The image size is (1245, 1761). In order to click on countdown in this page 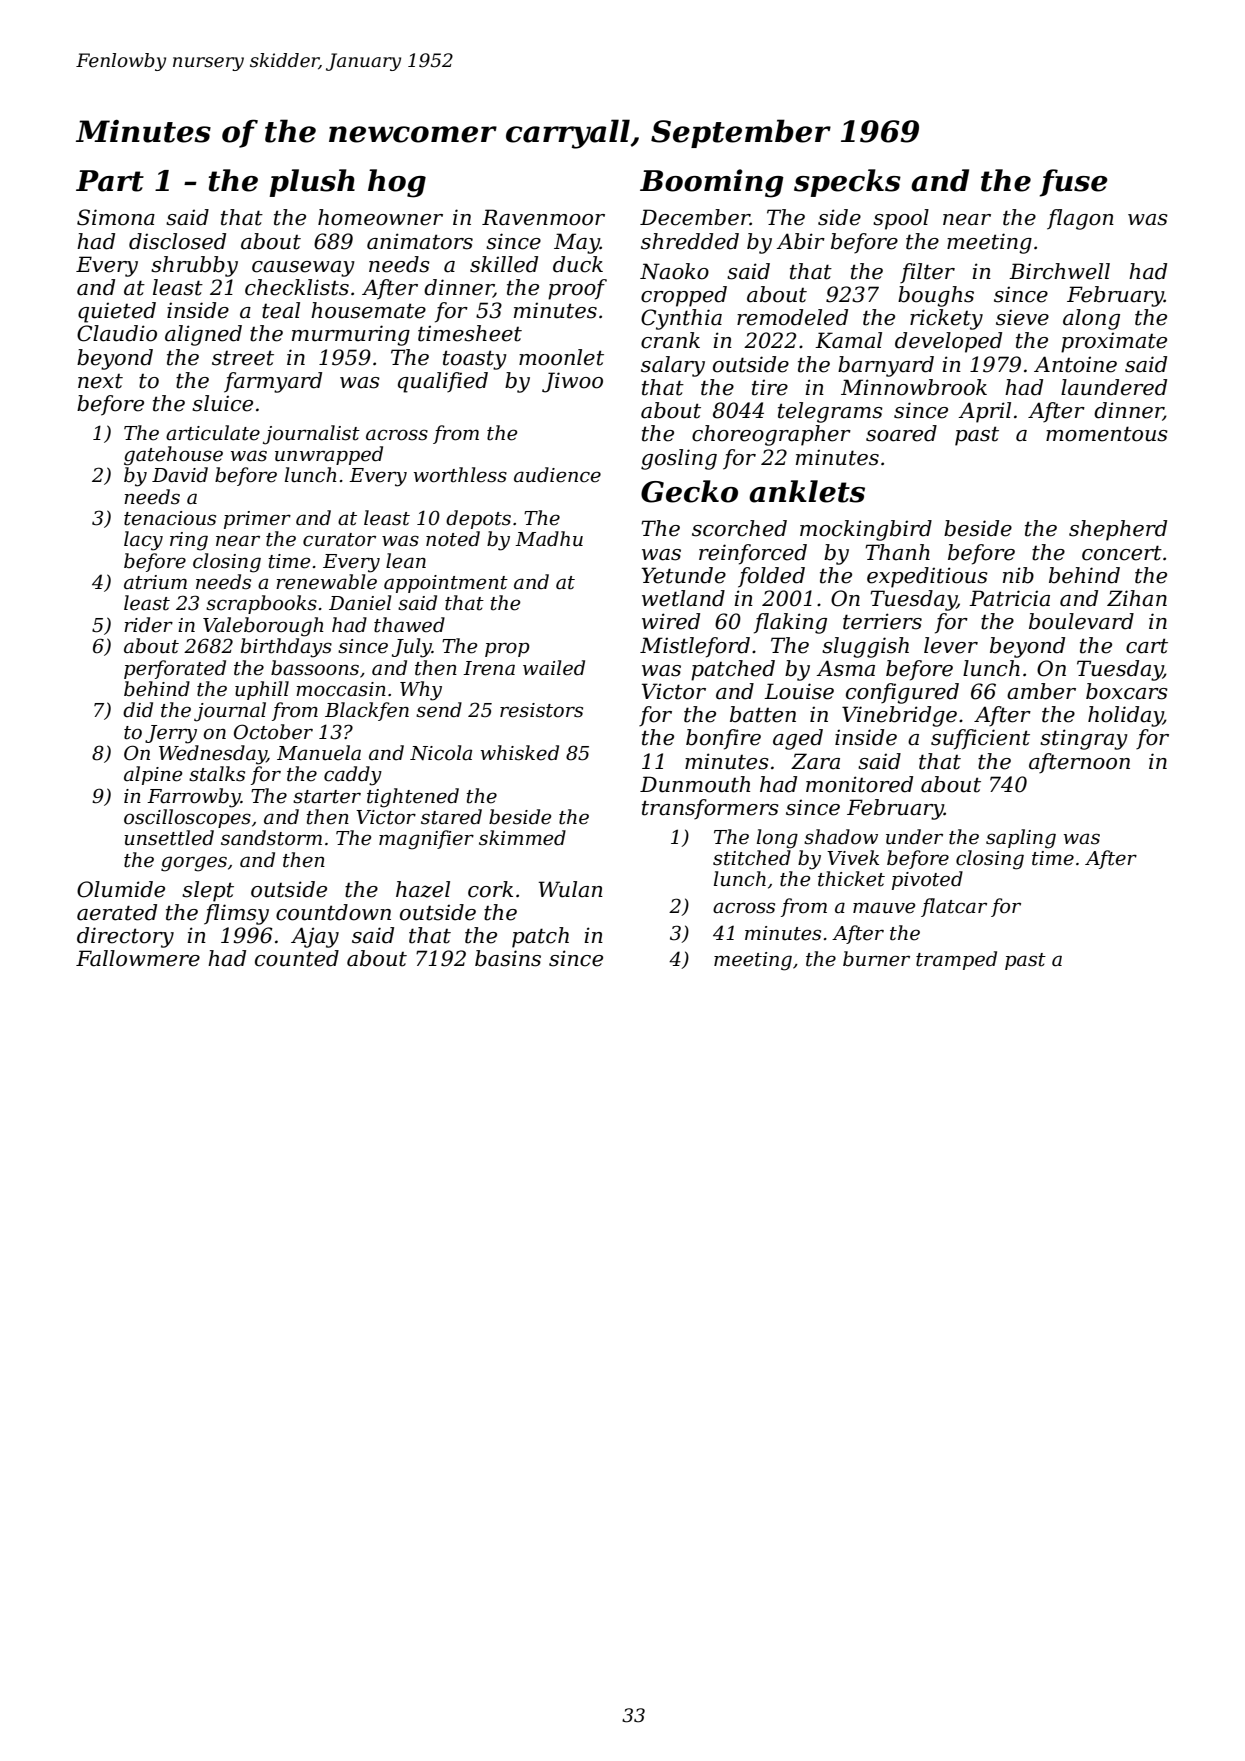, I will do `click(333, 912)`.
